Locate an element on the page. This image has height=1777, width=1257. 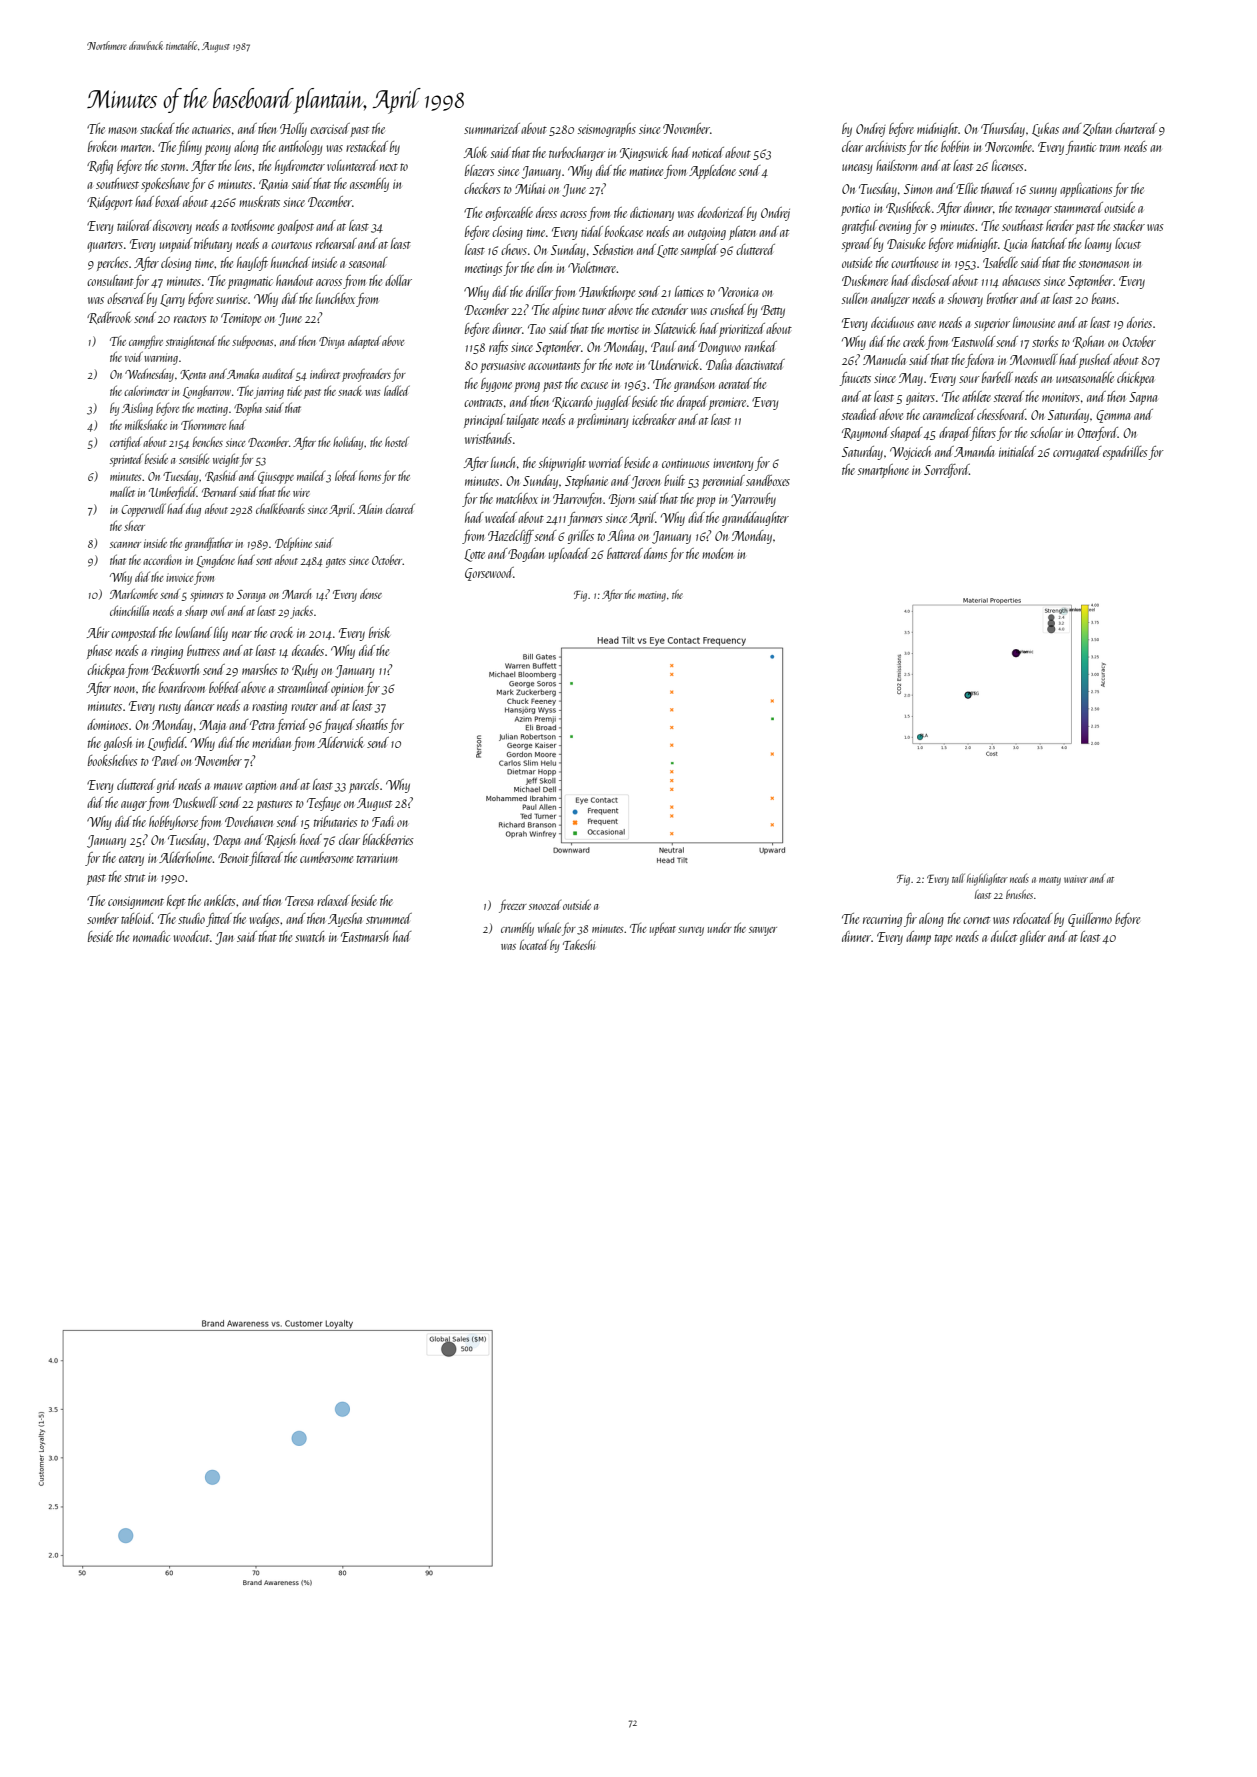
freezer is located at coordinates (513, 906).
